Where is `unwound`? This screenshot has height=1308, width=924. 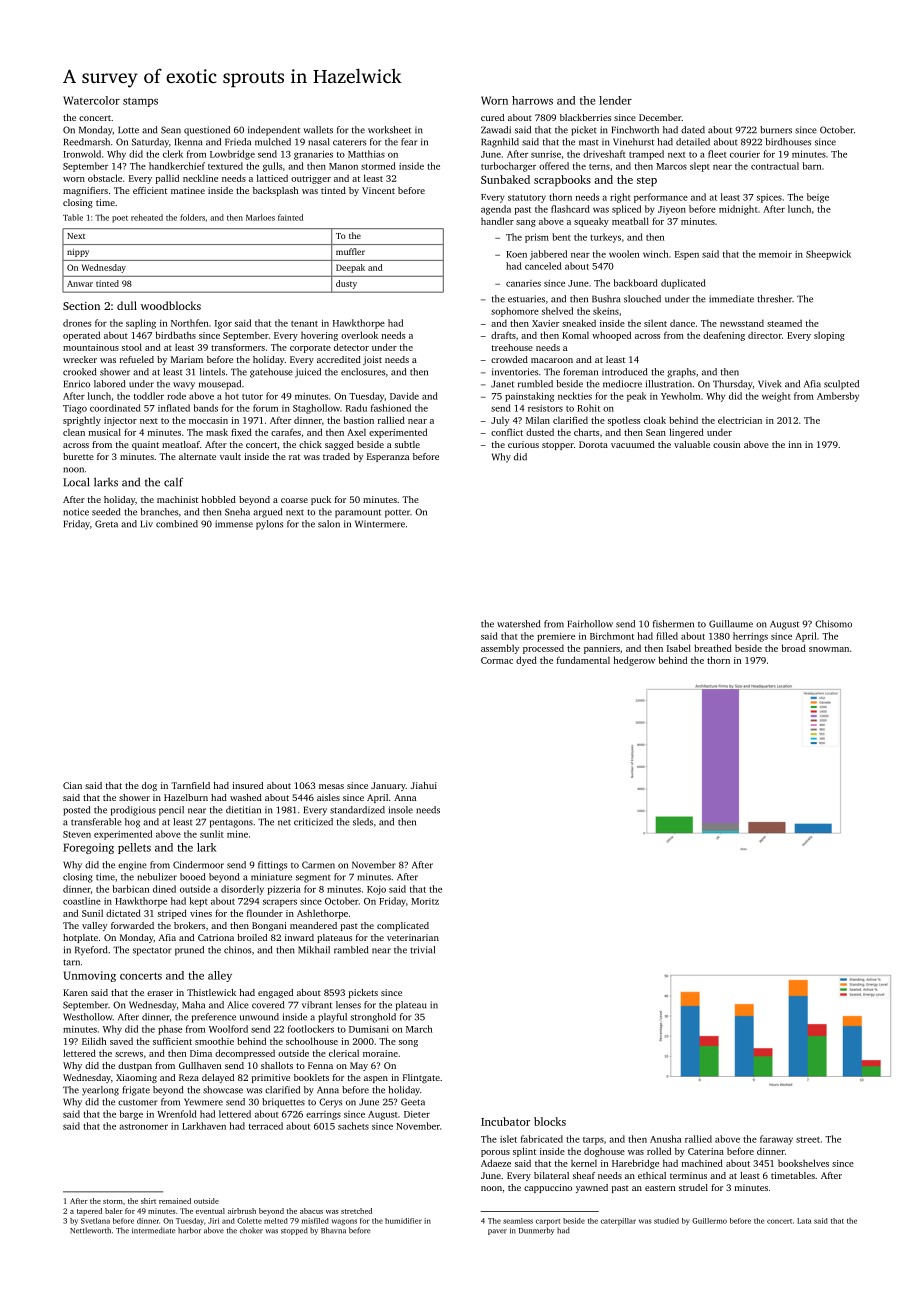 unwound is located at coordinates (259, 1017).
